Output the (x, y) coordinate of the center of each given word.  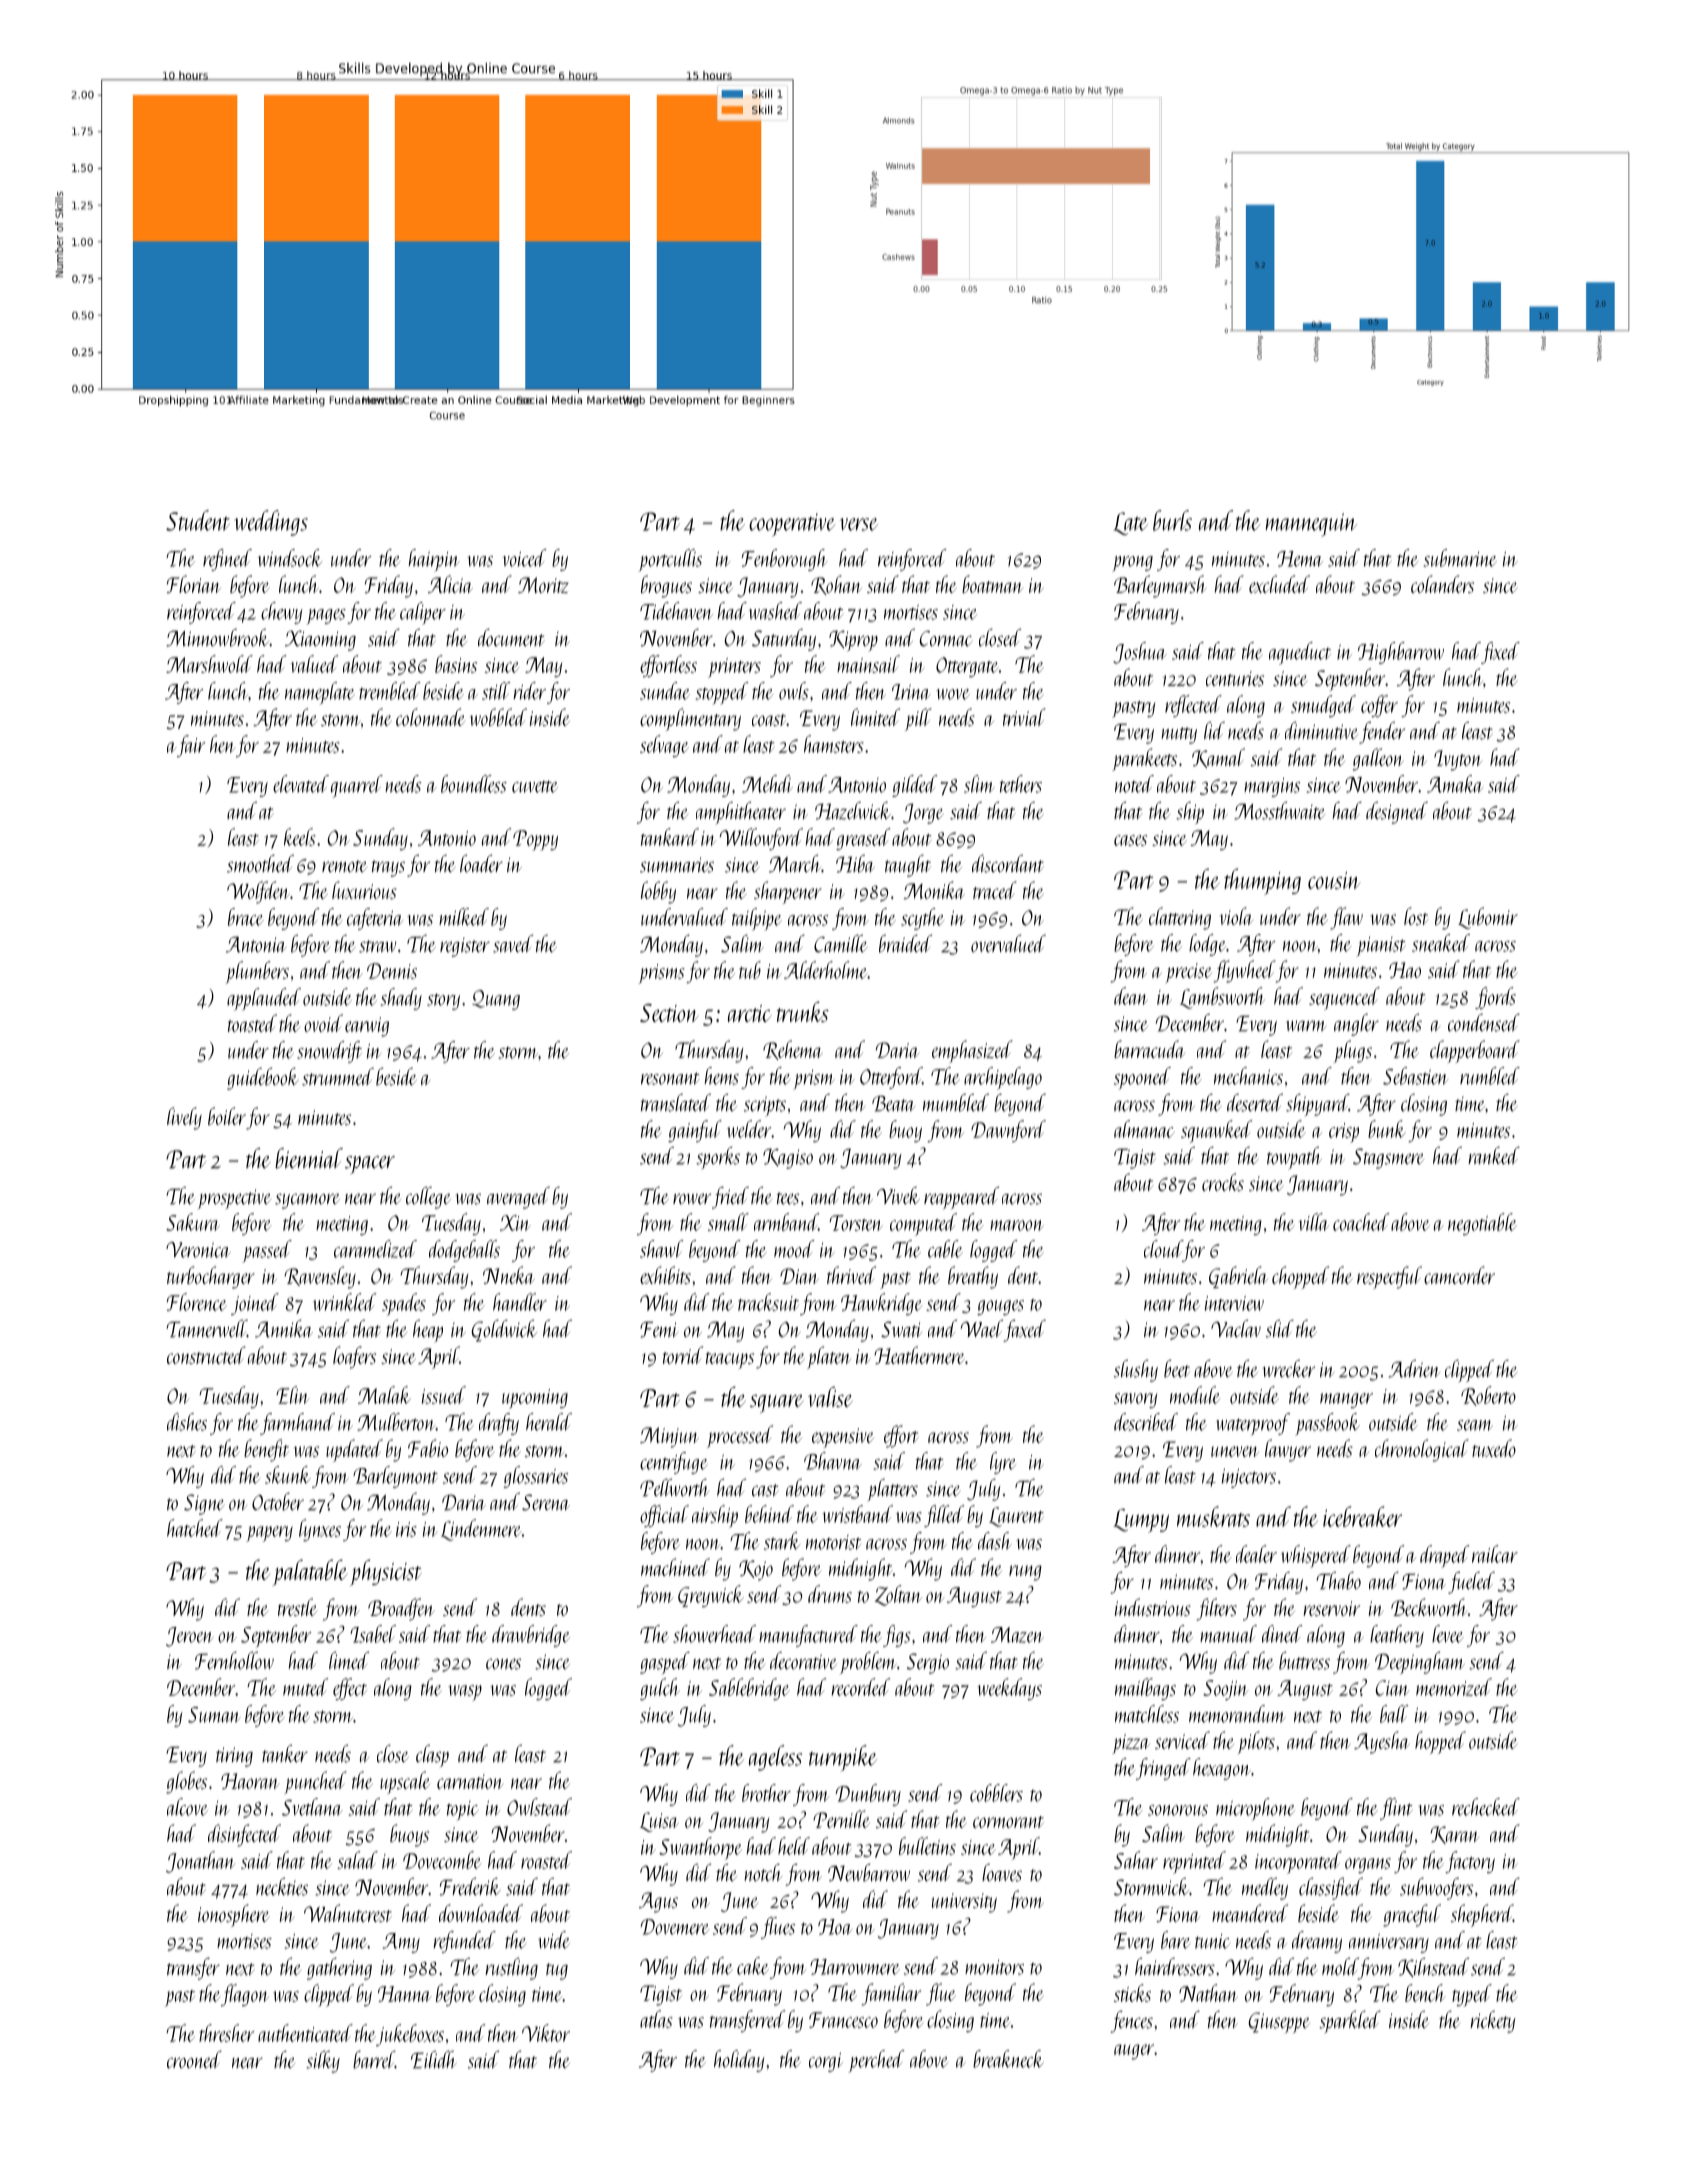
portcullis (670, 560)
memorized (1454, 1687)
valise (830, 1396)
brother (766, 1793)
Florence (197, 1302)
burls (1172, 520)
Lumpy (1141, 1521)
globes (186, 1782)
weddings (271, 523)
